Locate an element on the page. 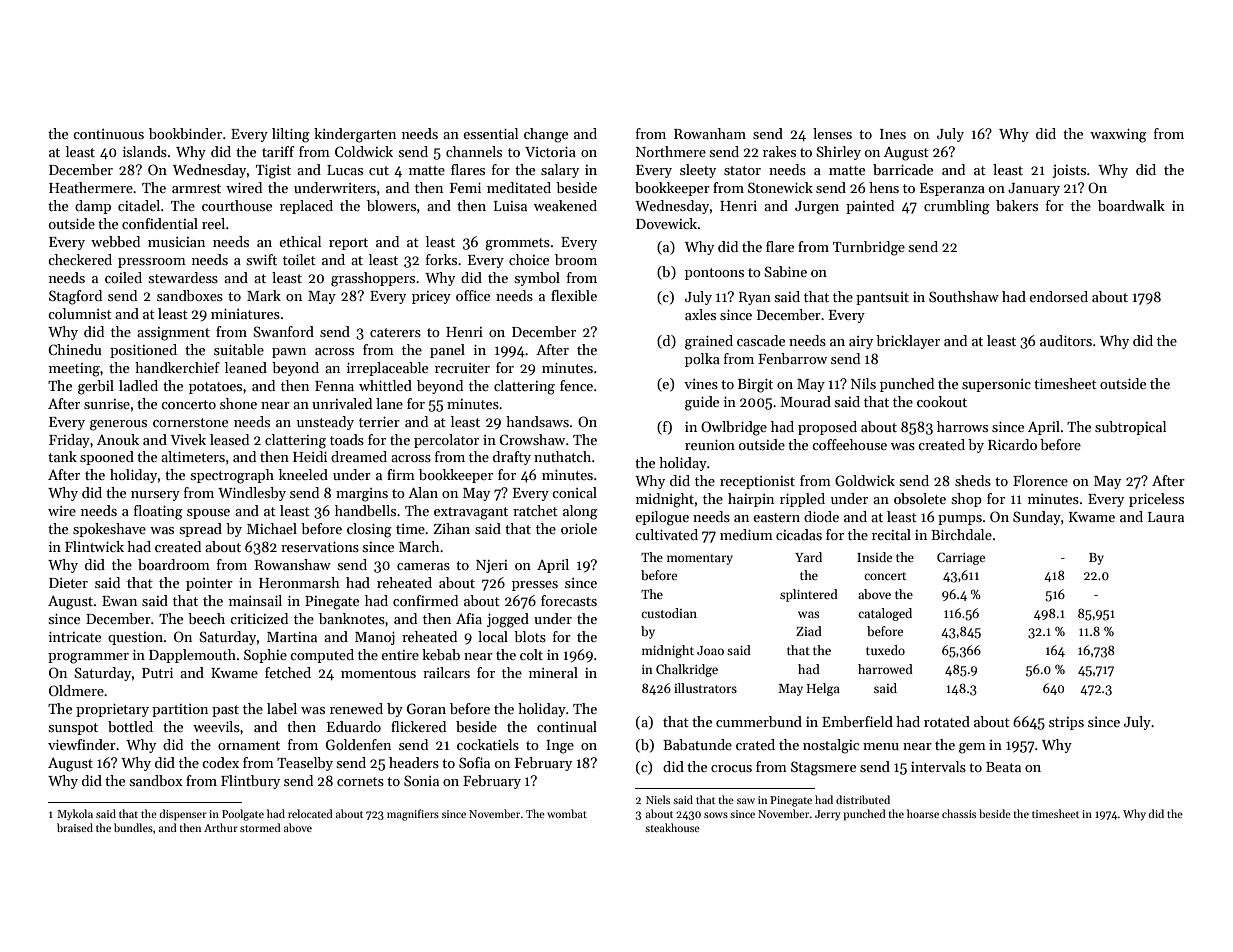 The width and height of the page is (1233, 952). steakhouse is located at coordinates (672, 827).
